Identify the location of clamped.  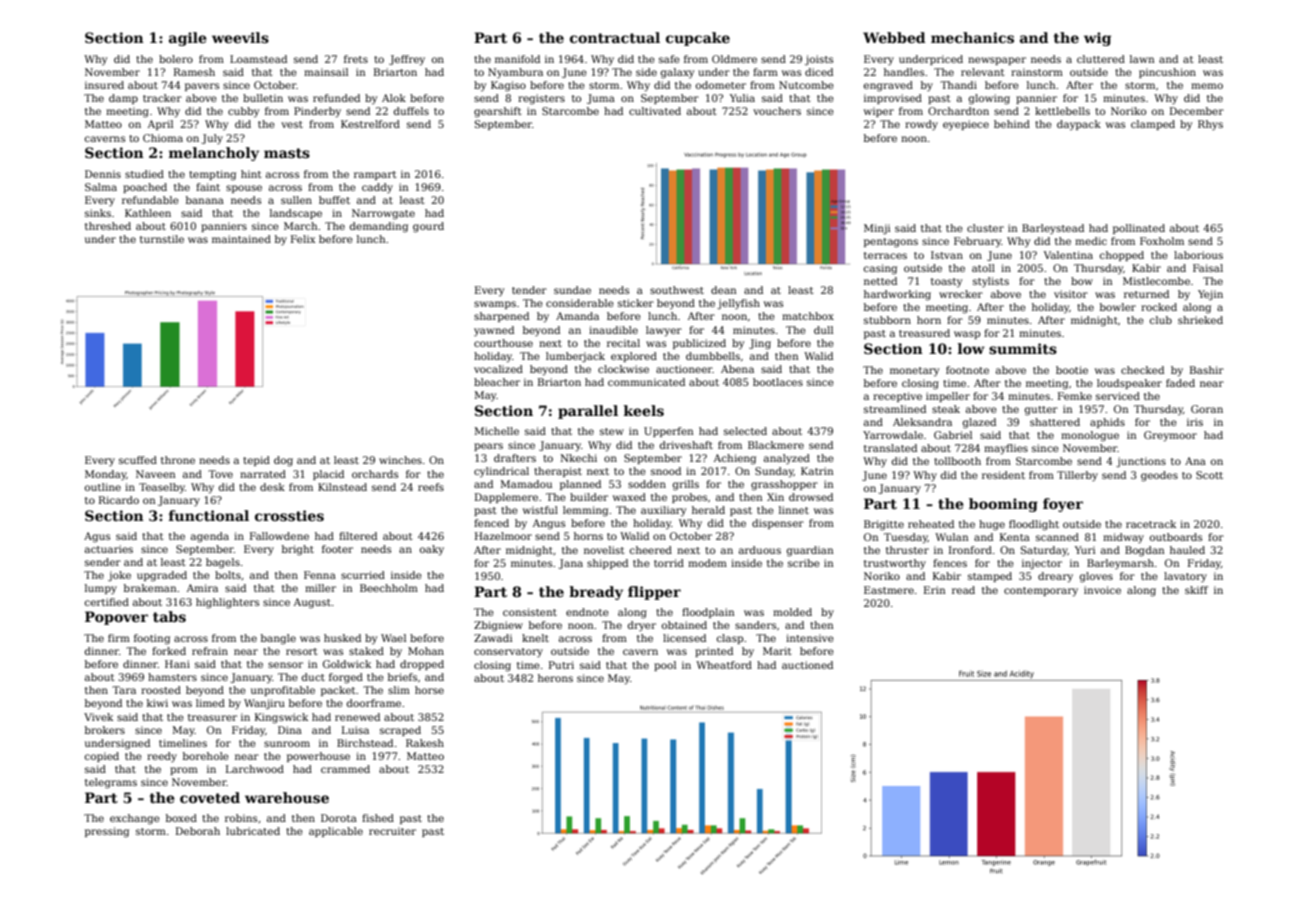
(1153, 125).
